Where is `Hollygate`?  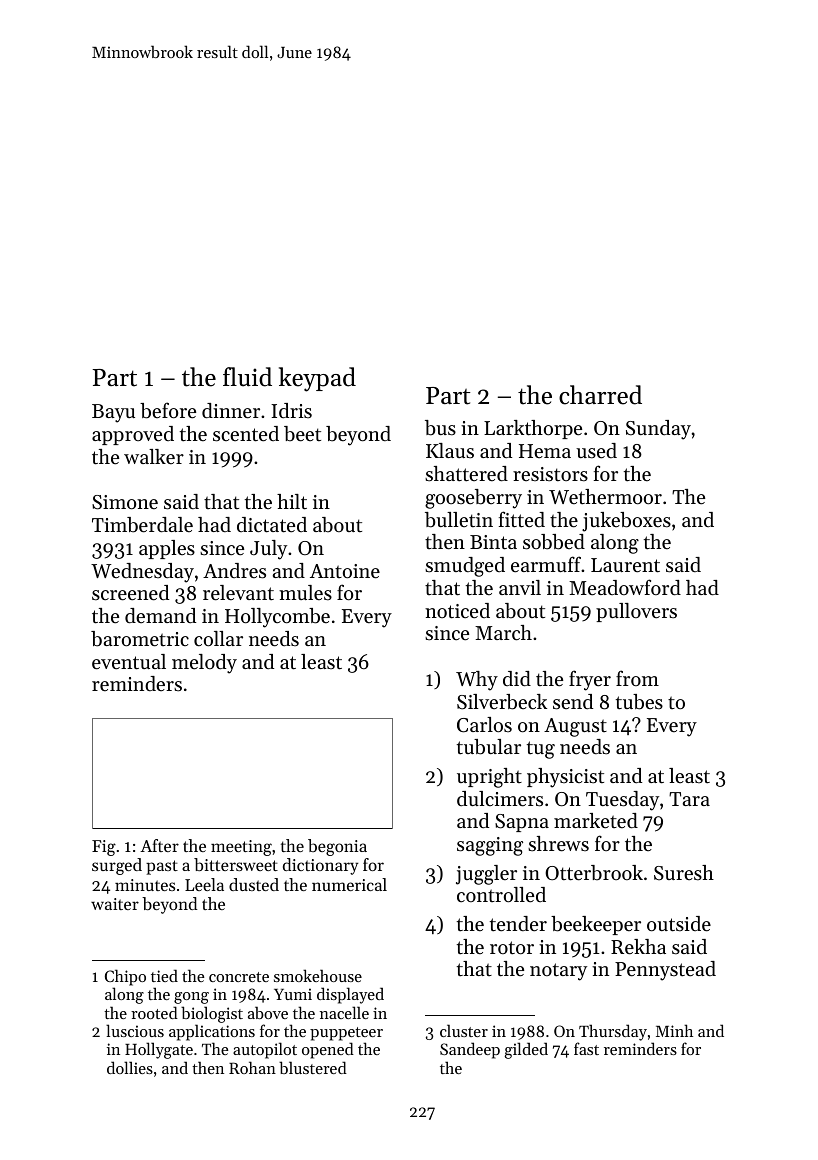 Hollygate is located at coordinates (159, 1050).
